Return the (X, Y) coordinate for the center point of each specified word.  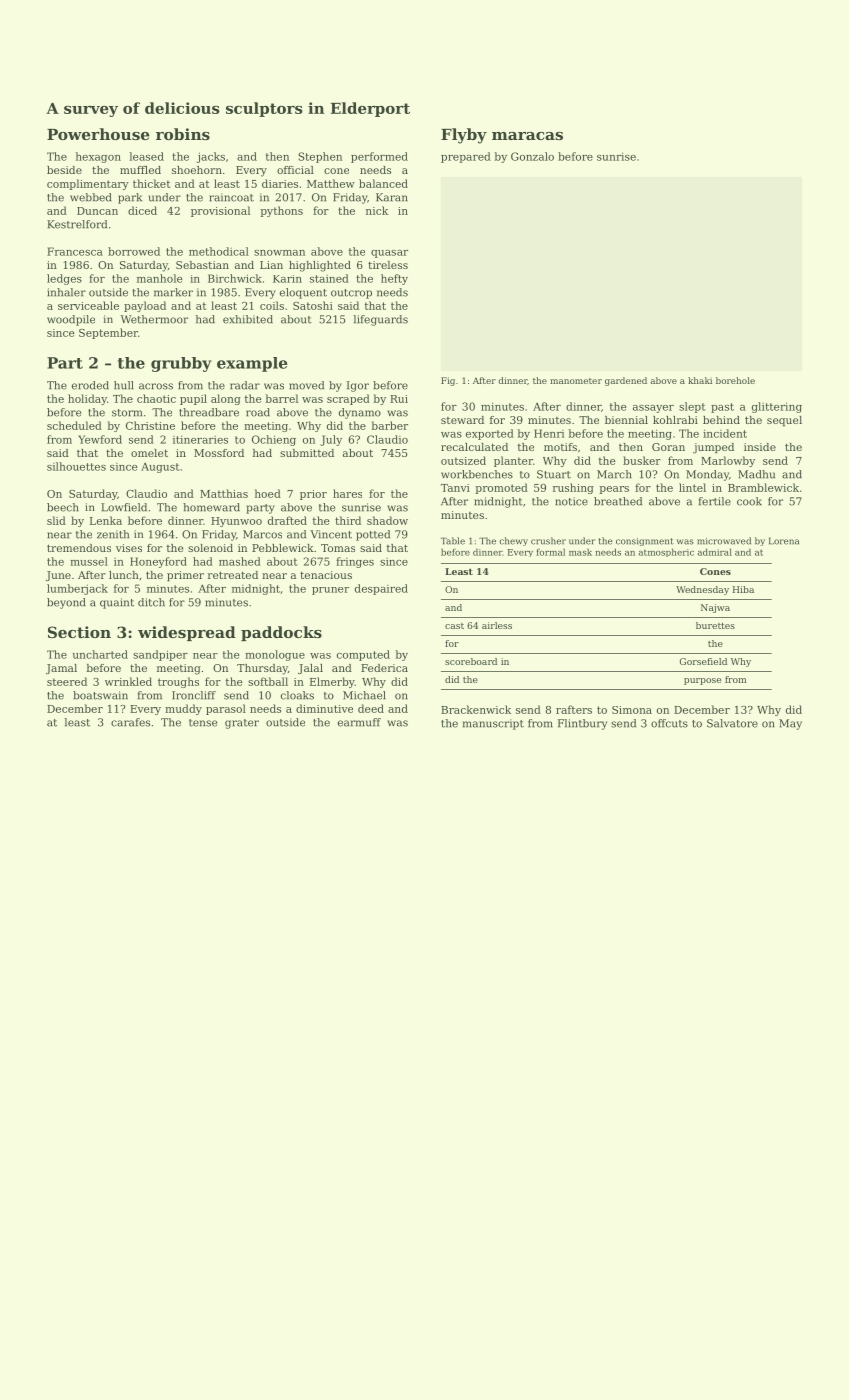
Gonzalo (532, 156)
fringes (355, 562)
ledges (64, 279)
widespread (187, 633)
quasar (389, 254)
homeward (211, 507)
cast (454, 626)
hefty (394, 279)
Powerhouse (98, 134)
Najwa (715, 608)
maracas (527, 136)
